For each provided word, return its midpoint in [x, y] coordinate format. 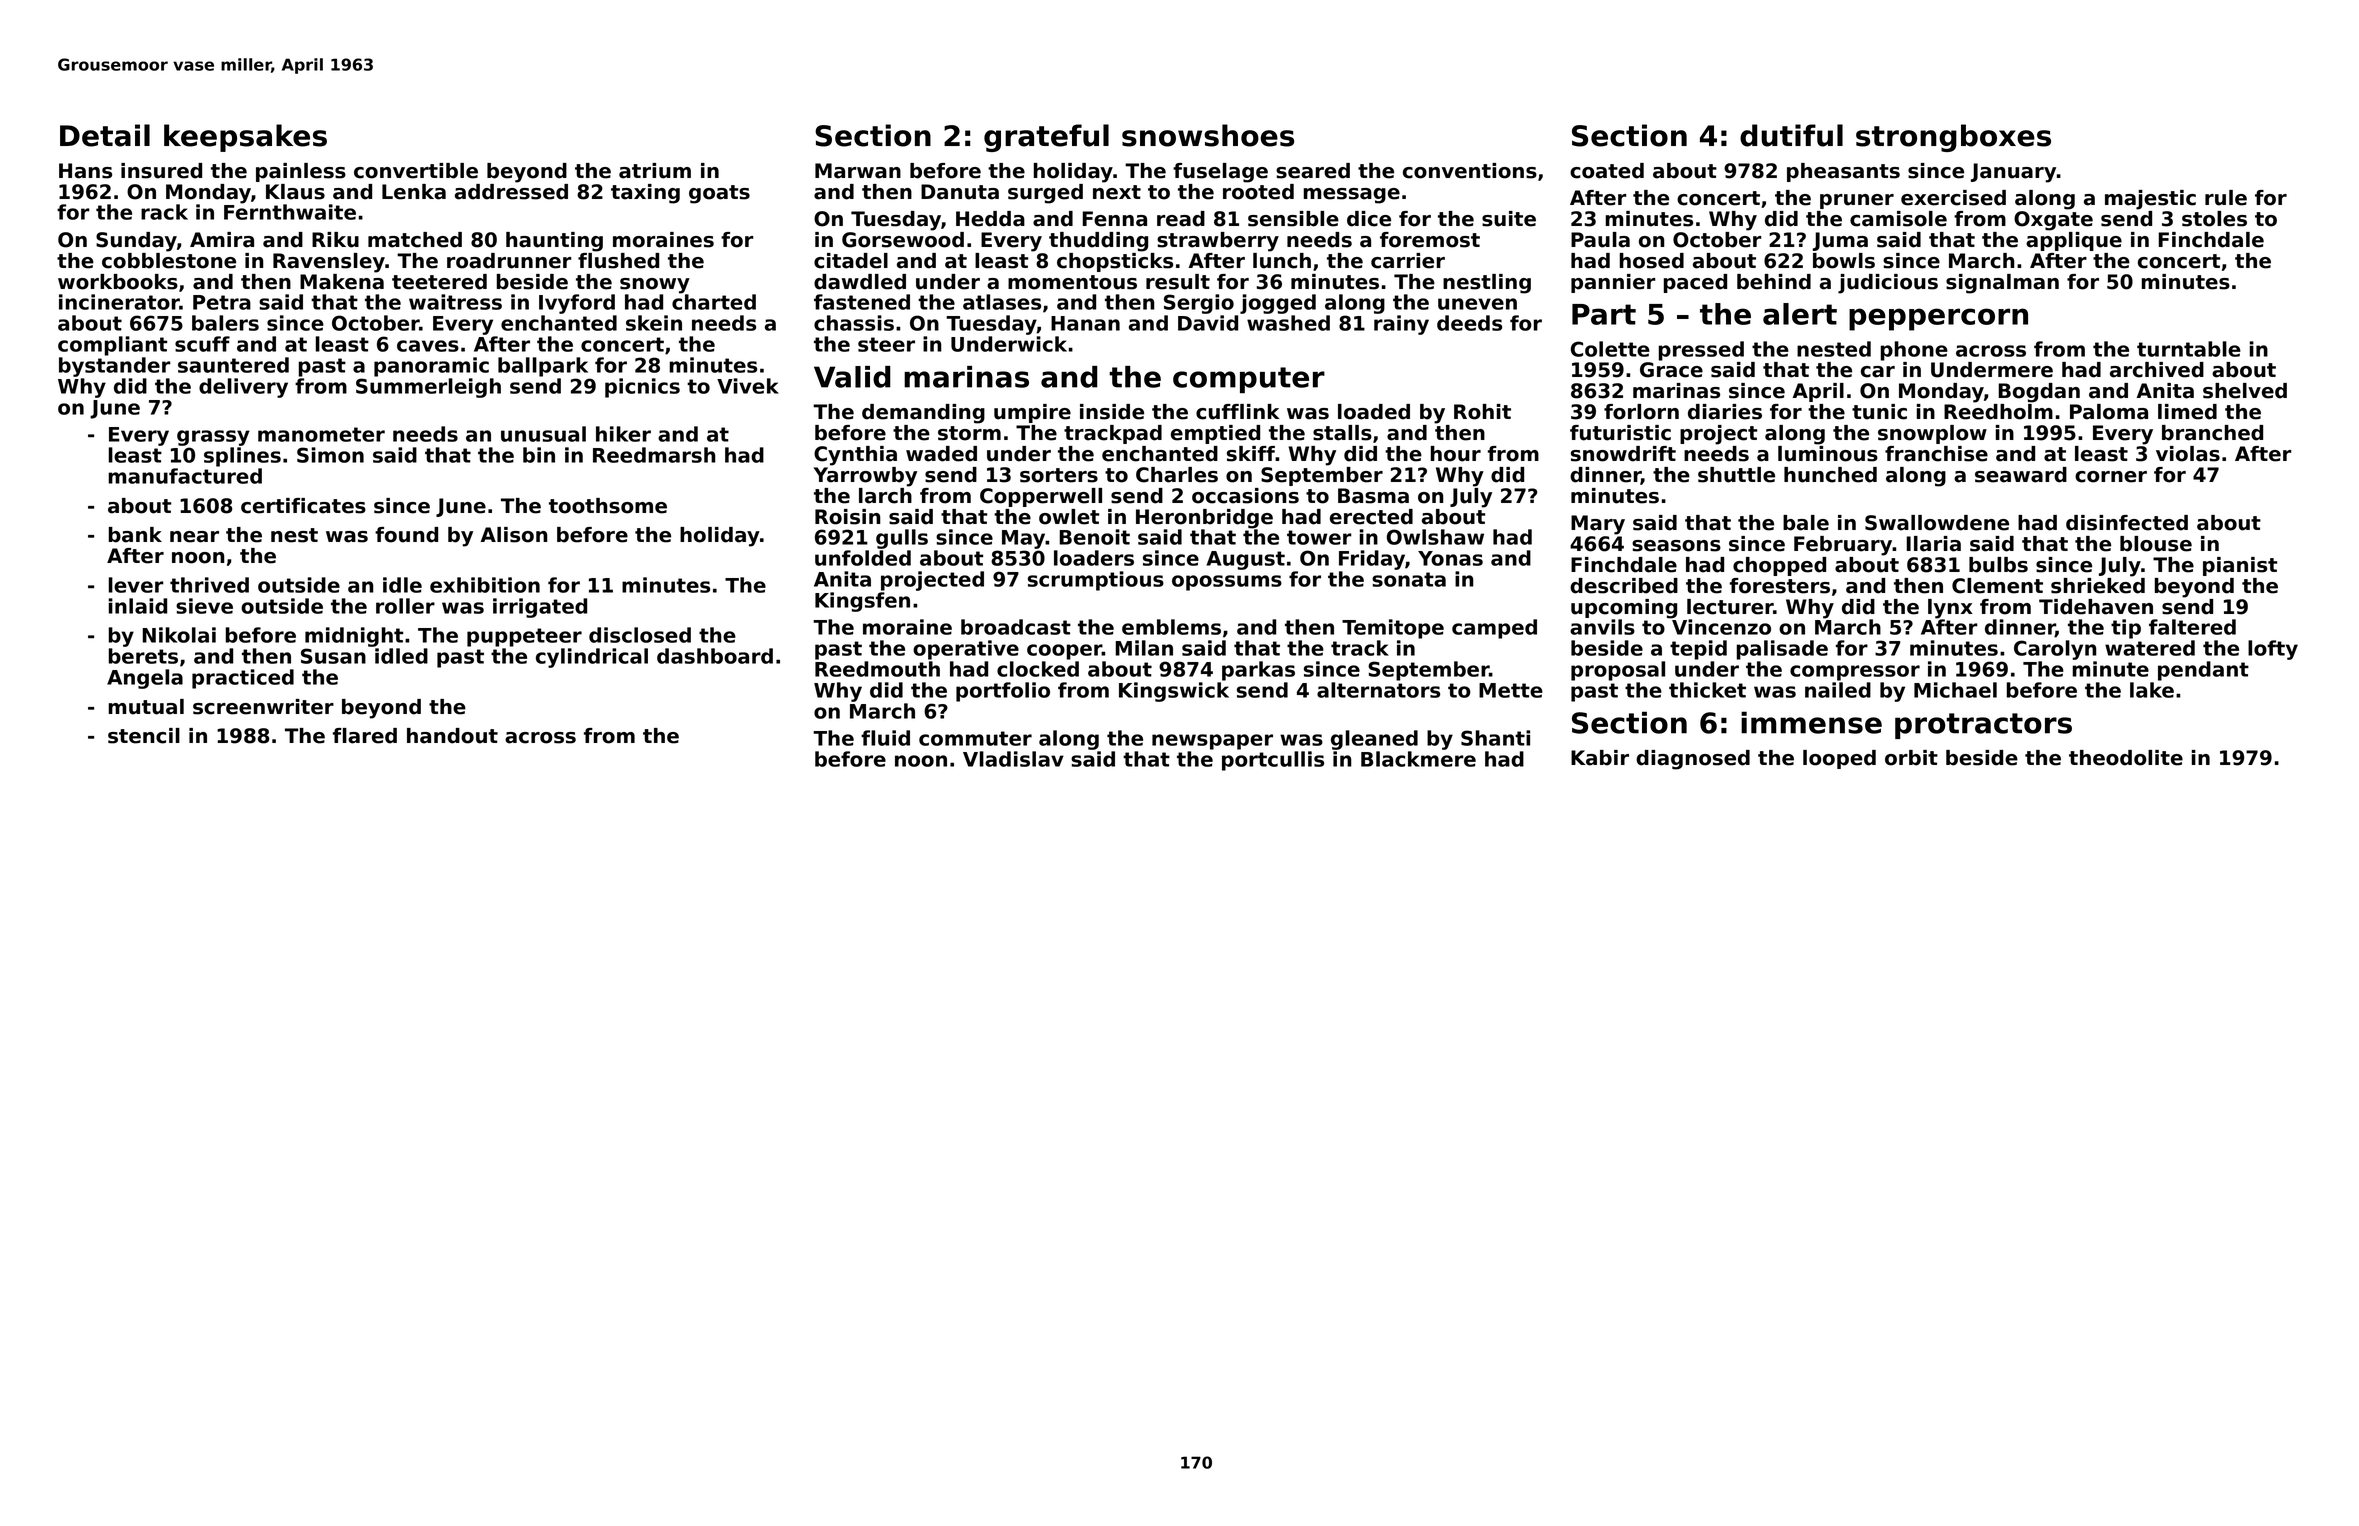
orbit [1911, 758]
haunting [554, 242]
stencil [144, 736]
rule [2226, 198]
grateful [1046, 138]
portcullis [1273, 761]
